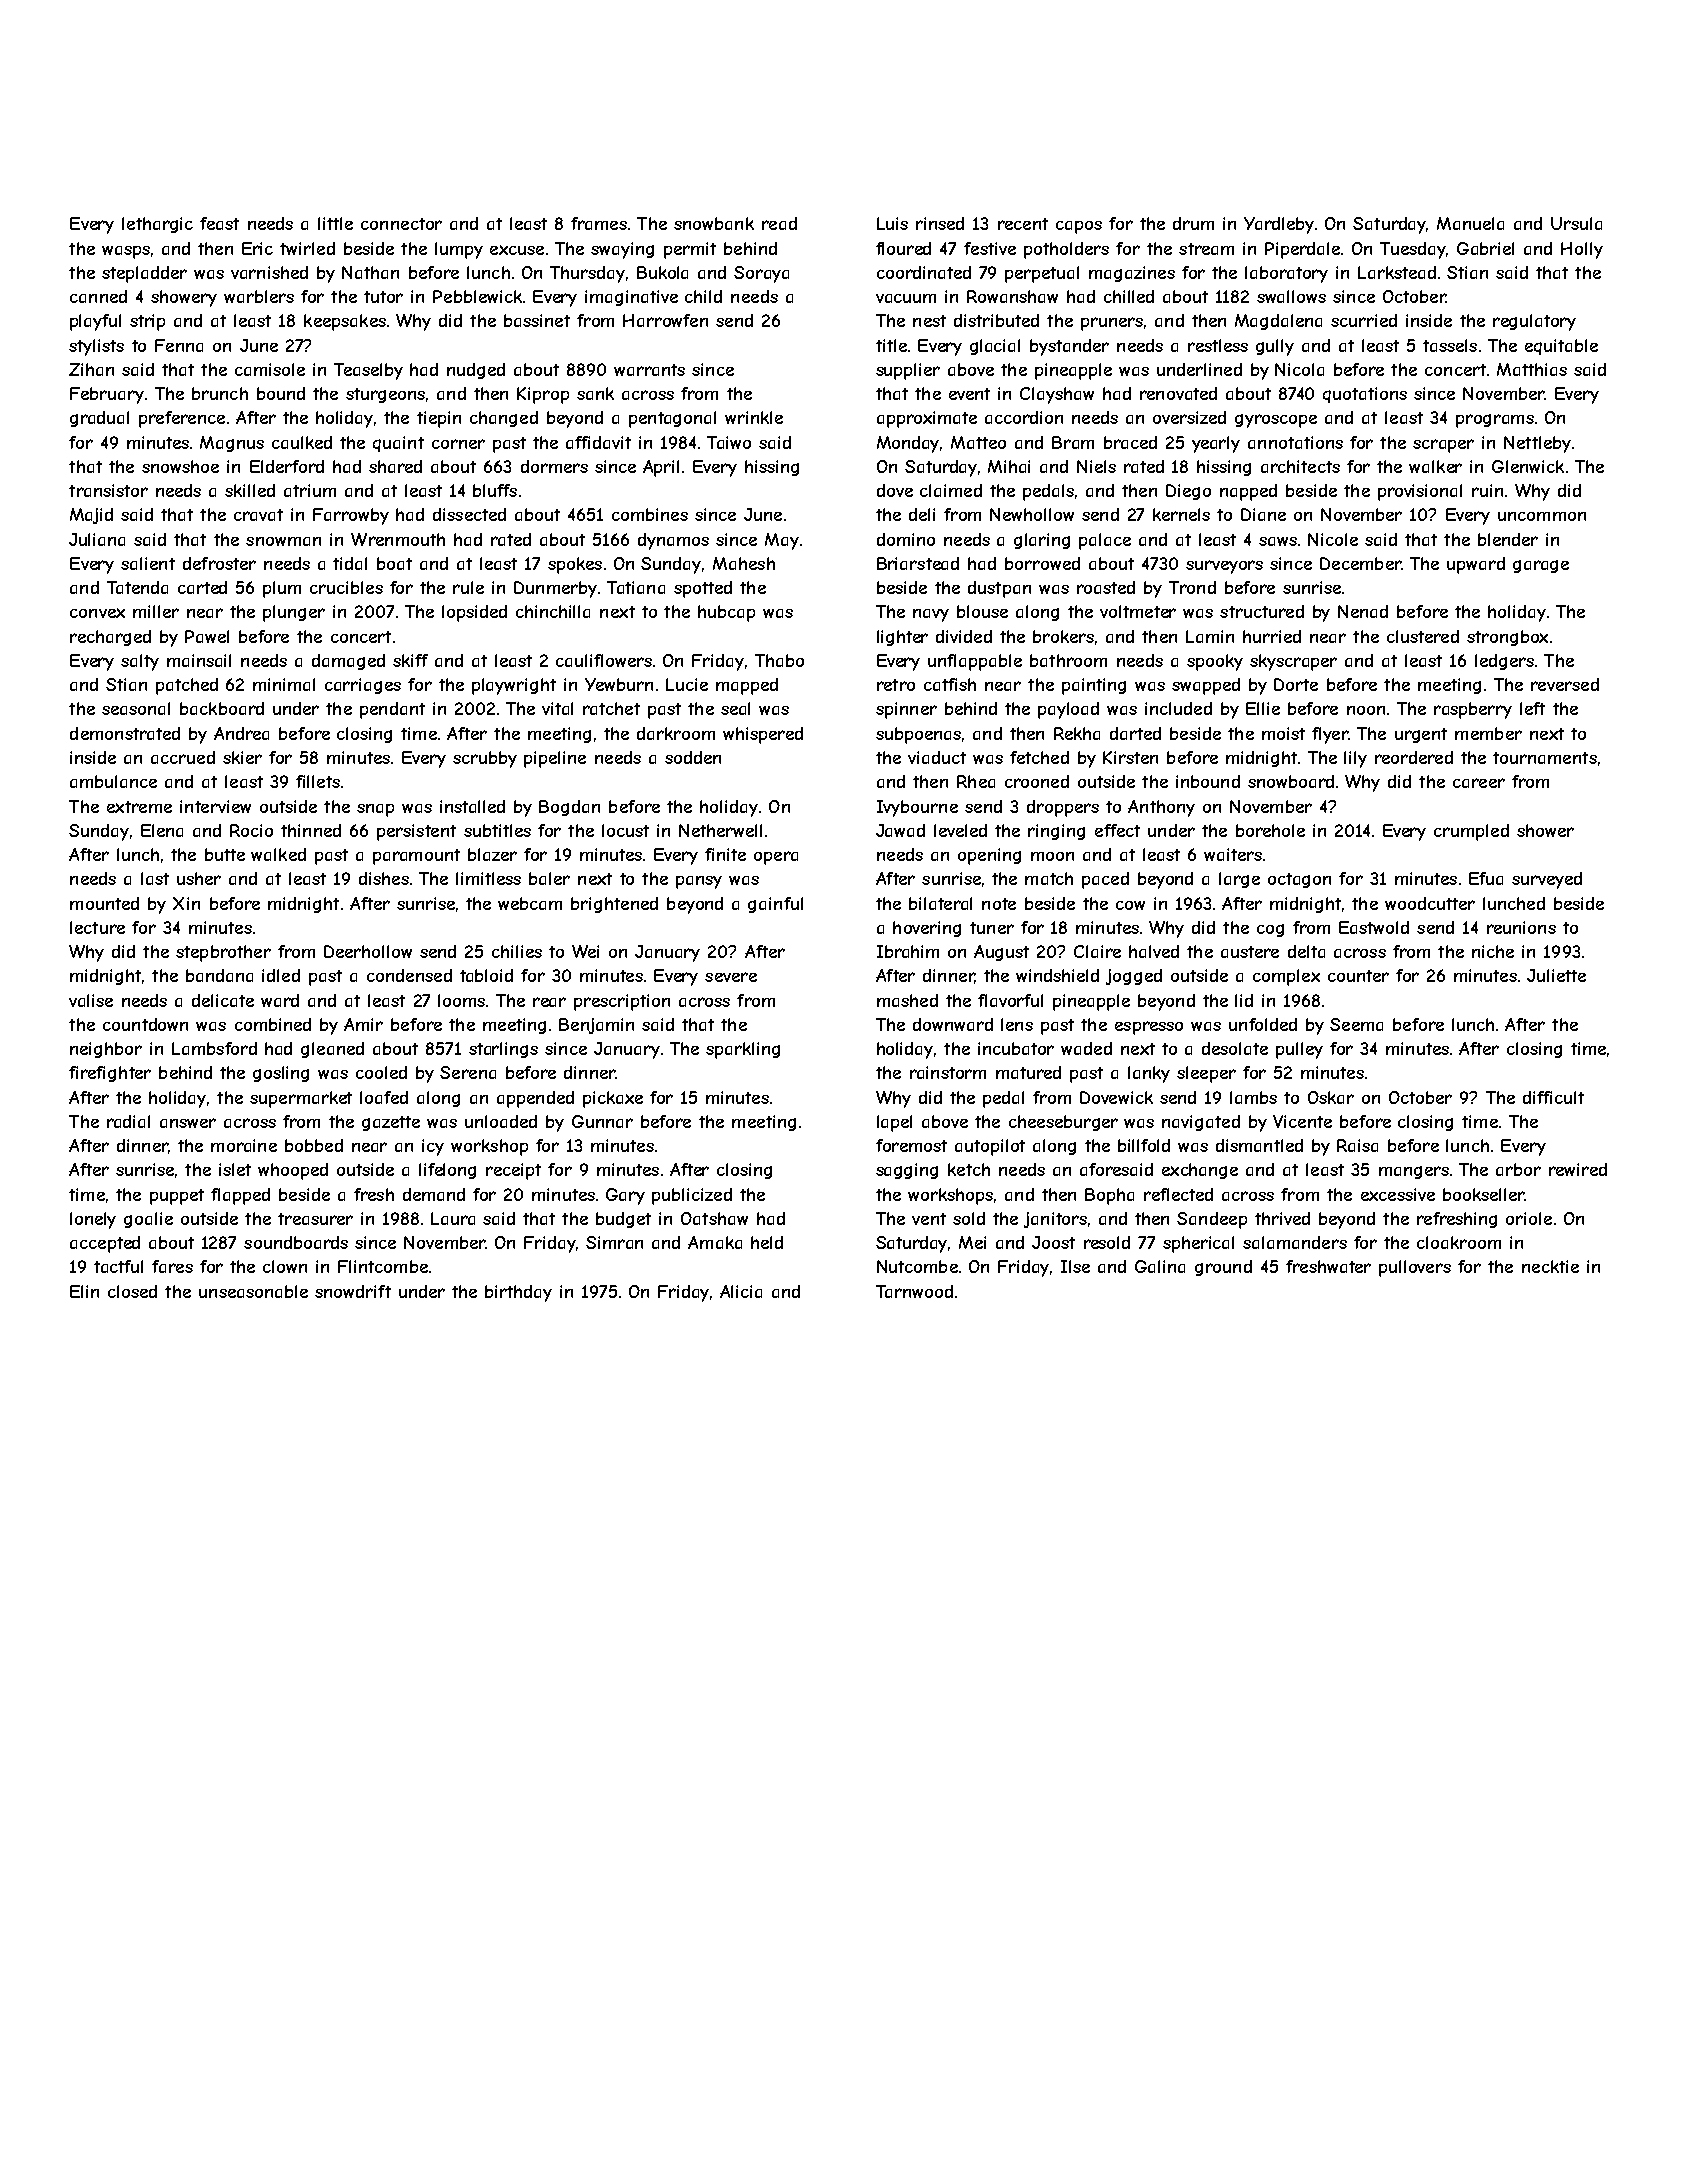 Image resolution: width=1683 pixels, height=2178 pixels. Describe the element at coordinates (1331, 1097) in the page. I see `Oskar` at that location.
